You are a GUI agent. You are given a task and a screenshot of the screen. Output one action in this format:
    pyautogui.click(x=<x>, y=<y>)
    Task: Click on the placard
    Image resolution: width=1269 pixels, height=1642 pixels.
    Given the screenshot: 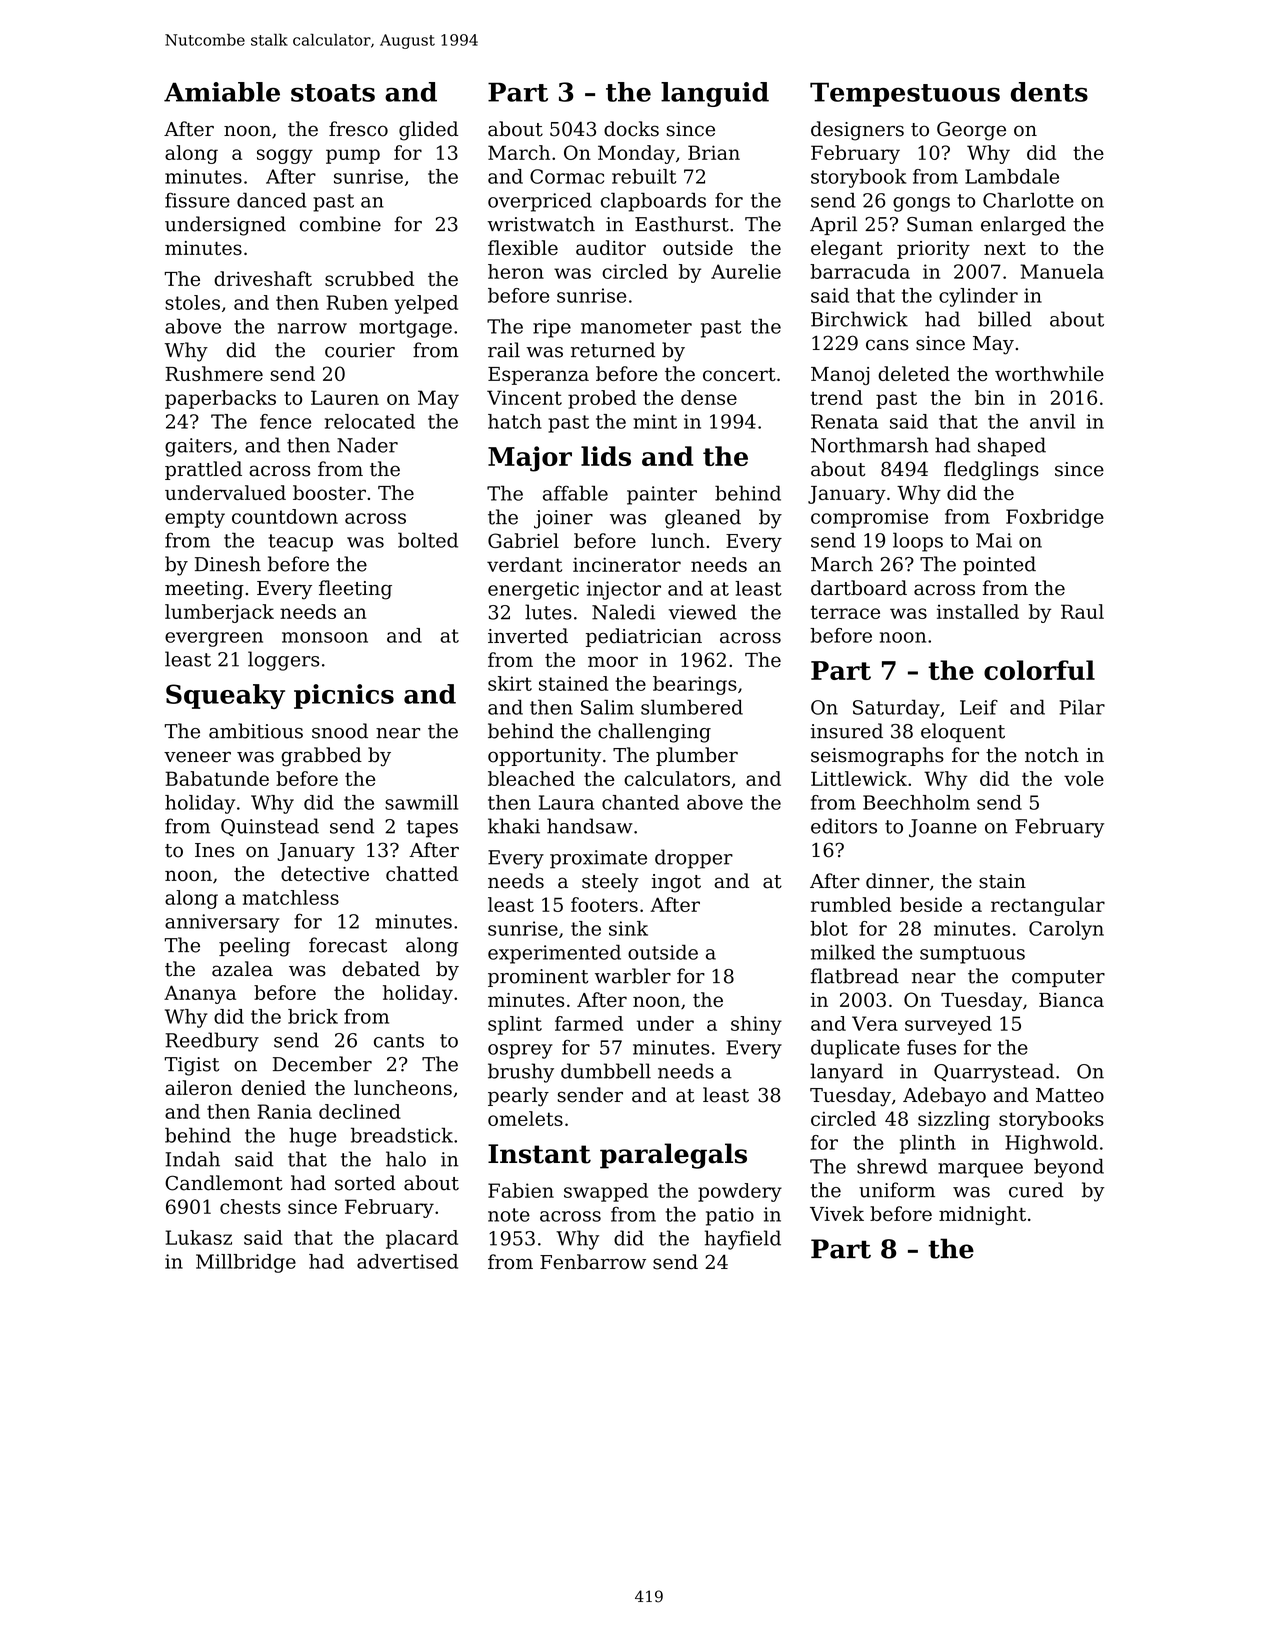 What is the action you would take?
    pyautogui.click(x=422, y=1239)
